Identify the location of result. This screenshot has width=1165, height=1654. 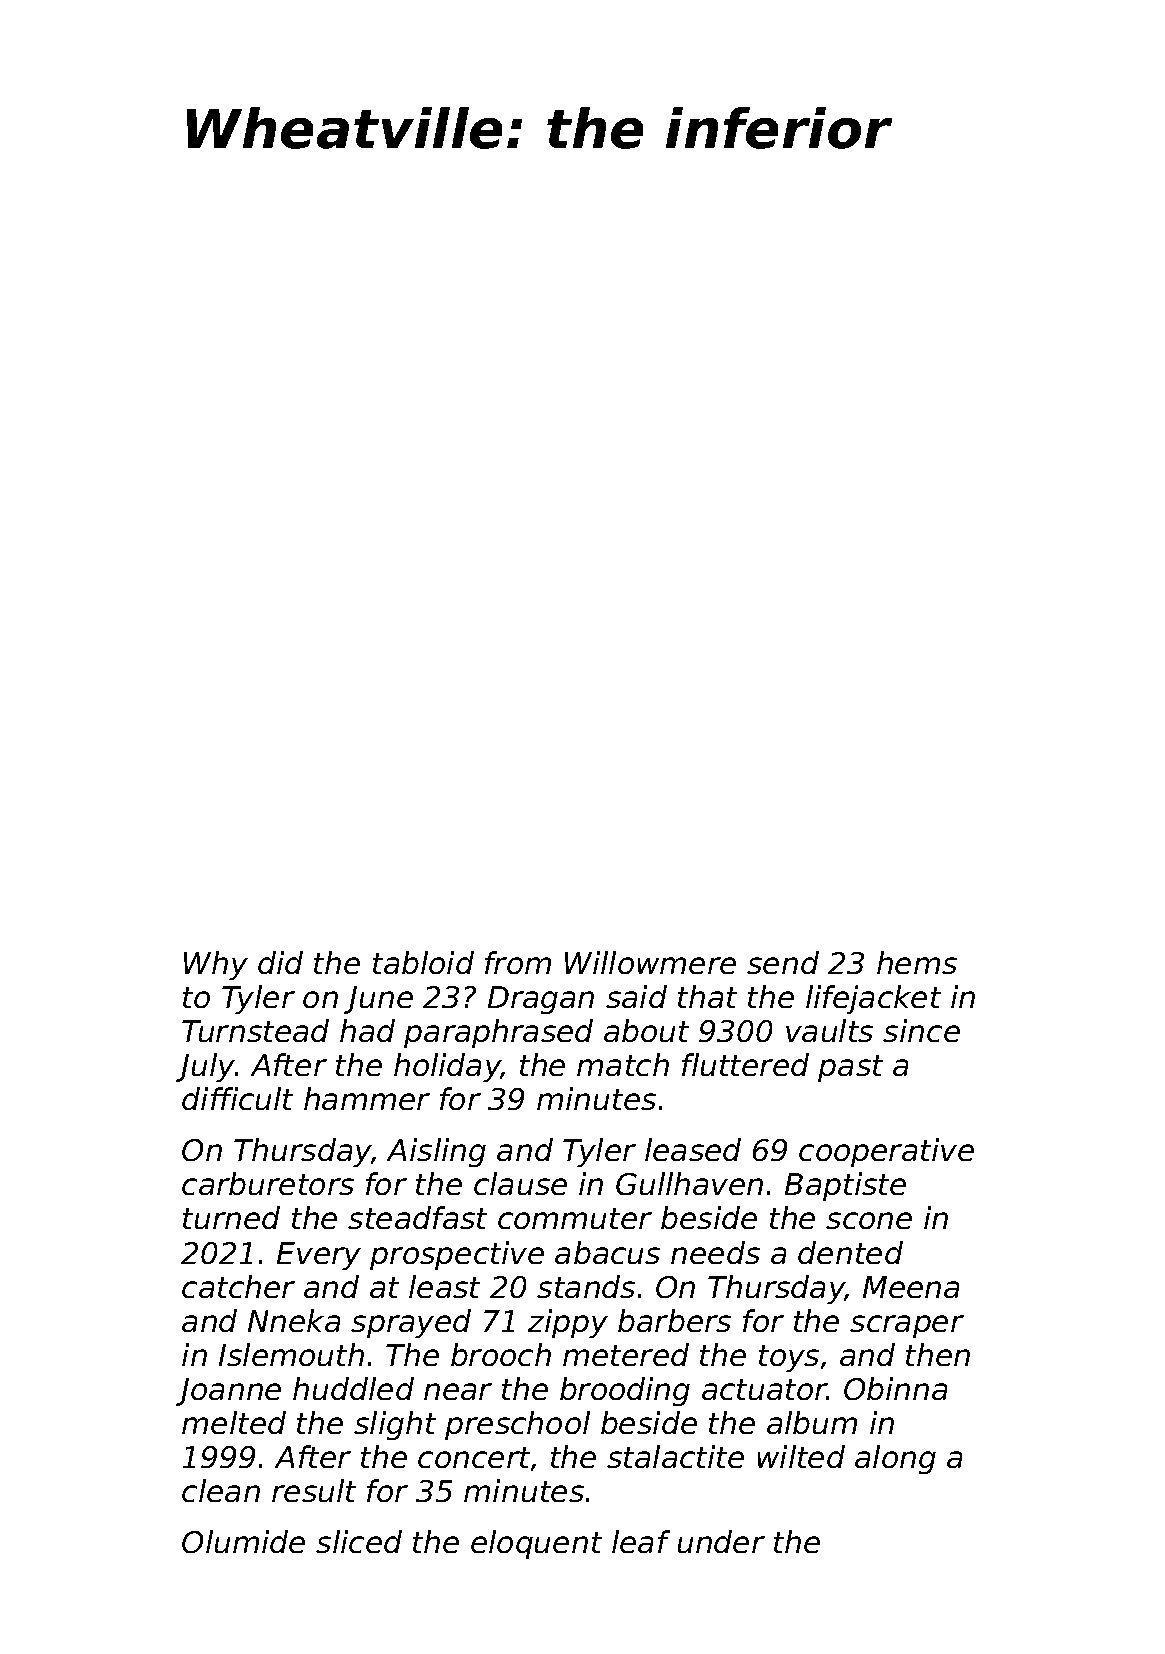
(314, 1490).
